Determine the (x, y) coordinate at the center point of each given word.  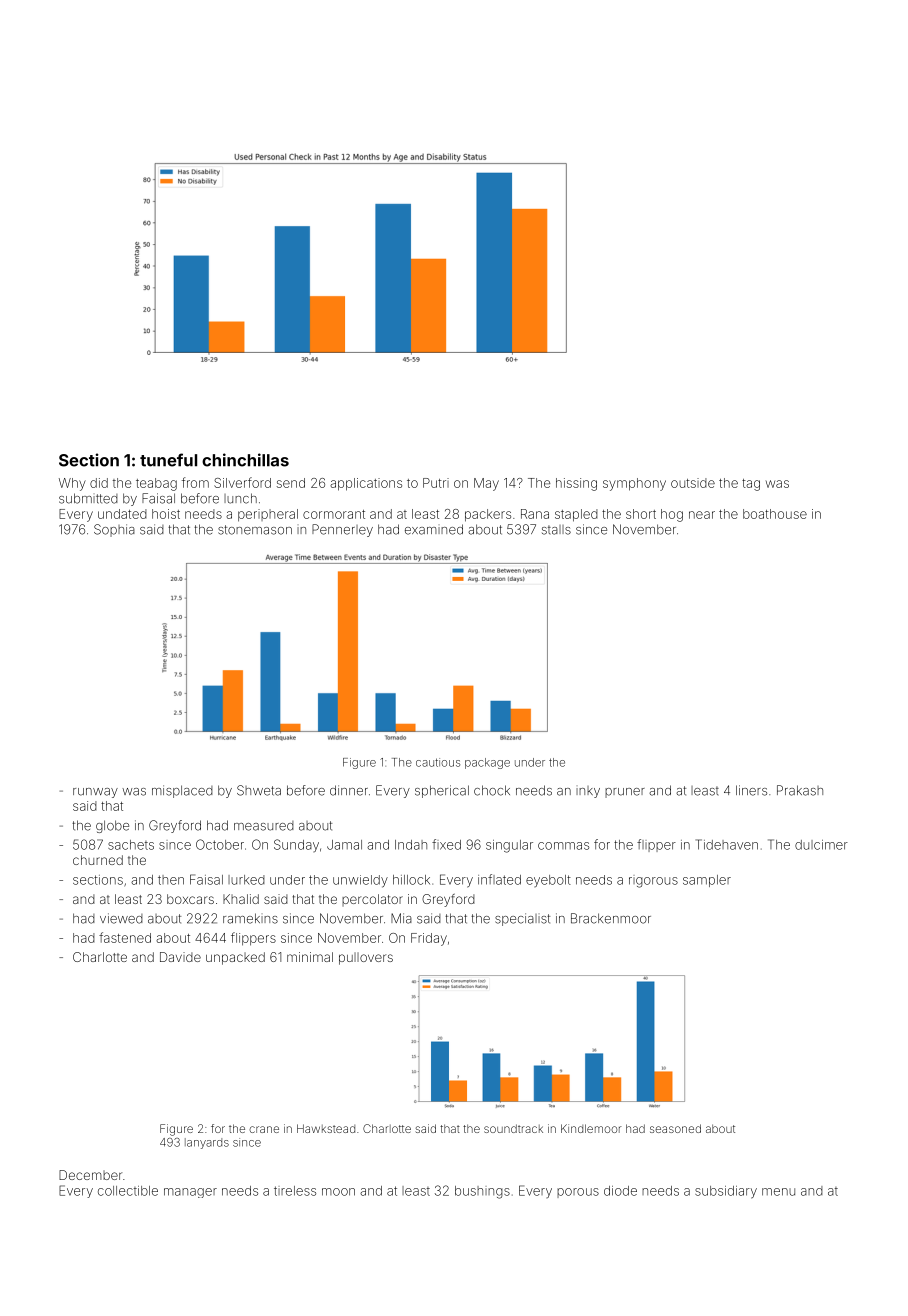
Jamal (344, 845)
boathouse (775, 514)
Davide (180, 957)
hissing (576, 484)
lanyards (207, 1143)
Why (72, 484)
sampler (707, 881)
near (702, 515)
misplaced (182, 791)
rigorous (653, 881)
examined (434, 529)
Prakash (800, 790)
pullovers (366, 958)
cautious (438, 762)
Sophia (114, 530)
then (171, 880)
